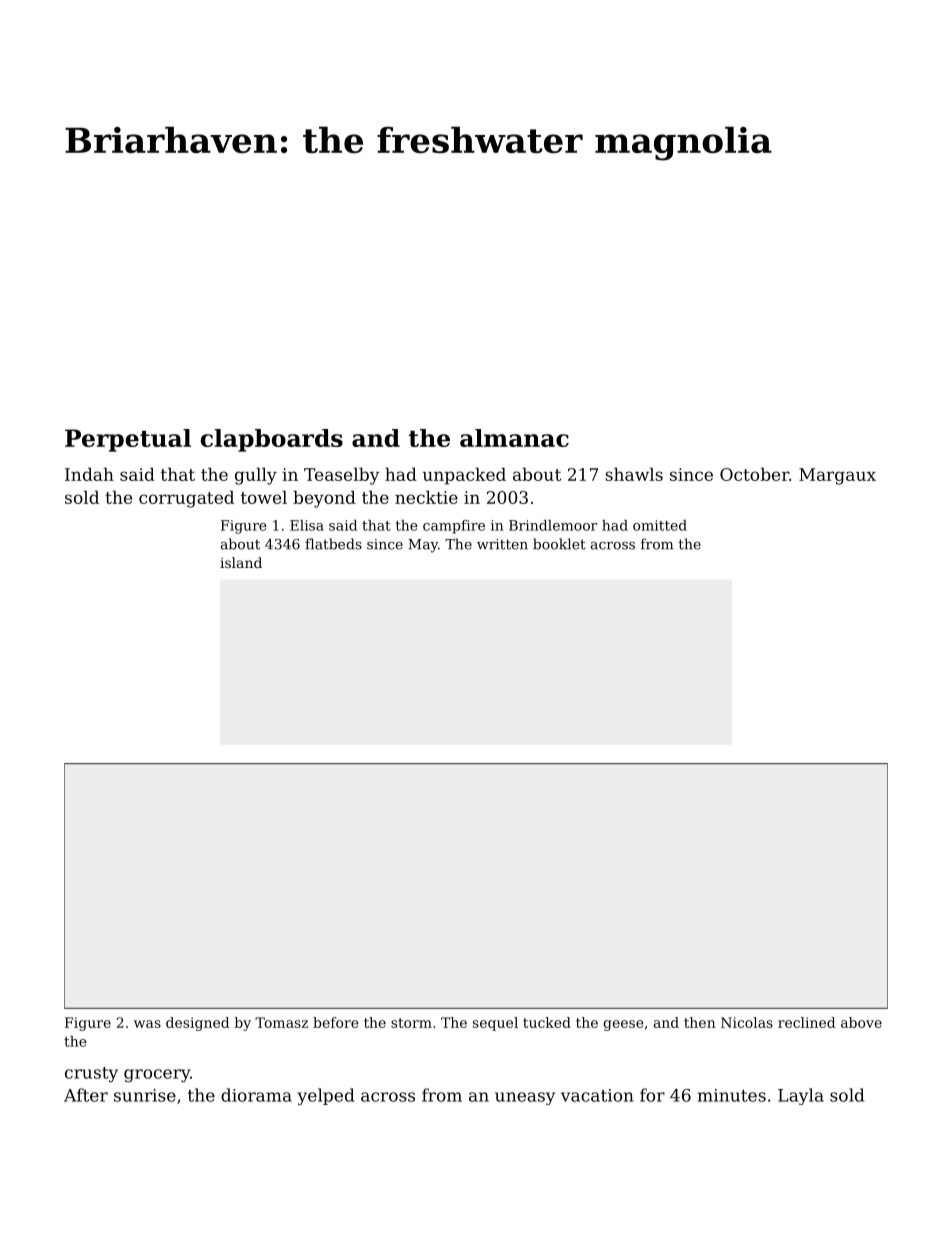 The width and height of the screenshot is (952, 1233). I want to click on then, so click(700, 1022).
